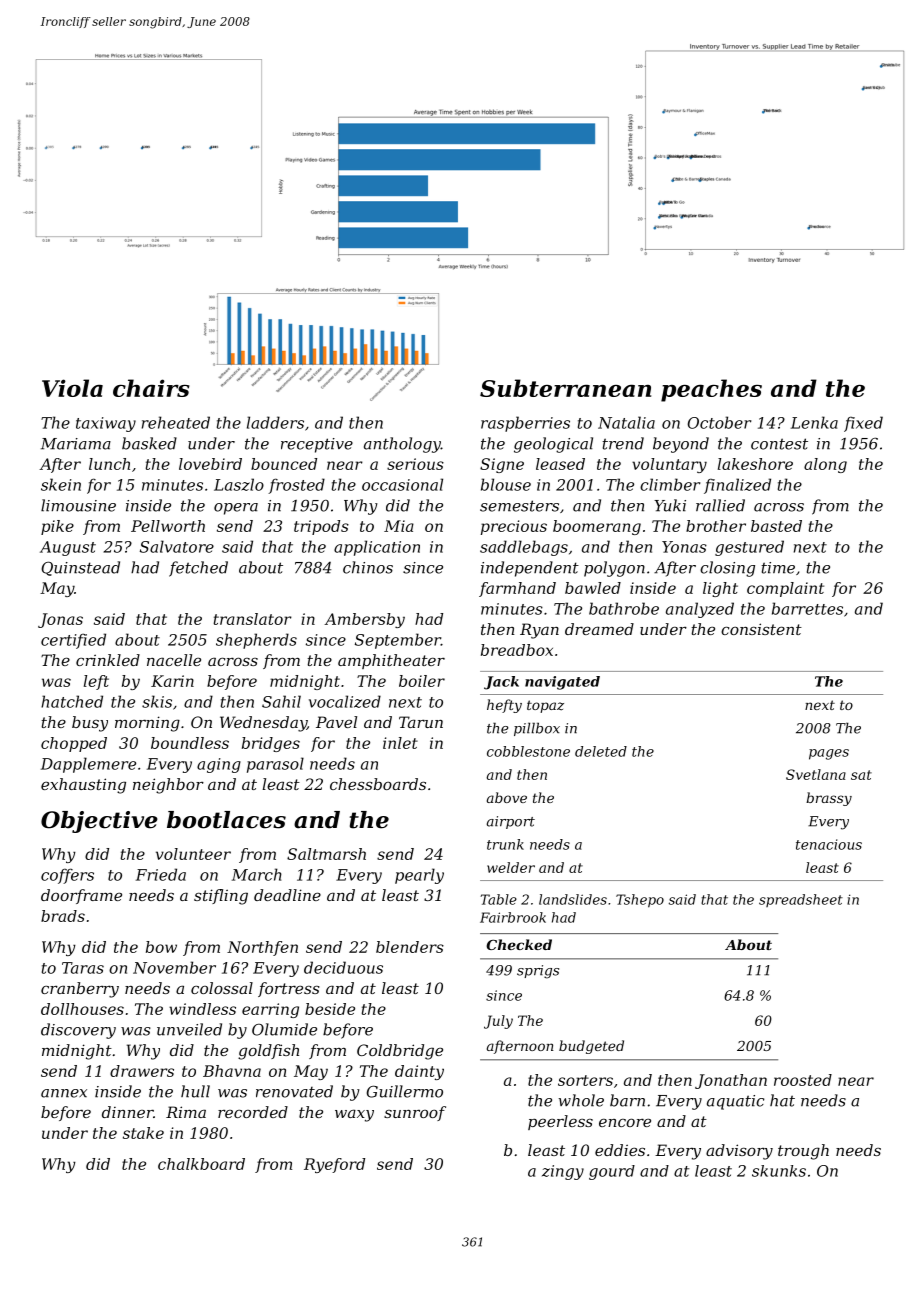  I want to click on pages, so click(829, 754).
